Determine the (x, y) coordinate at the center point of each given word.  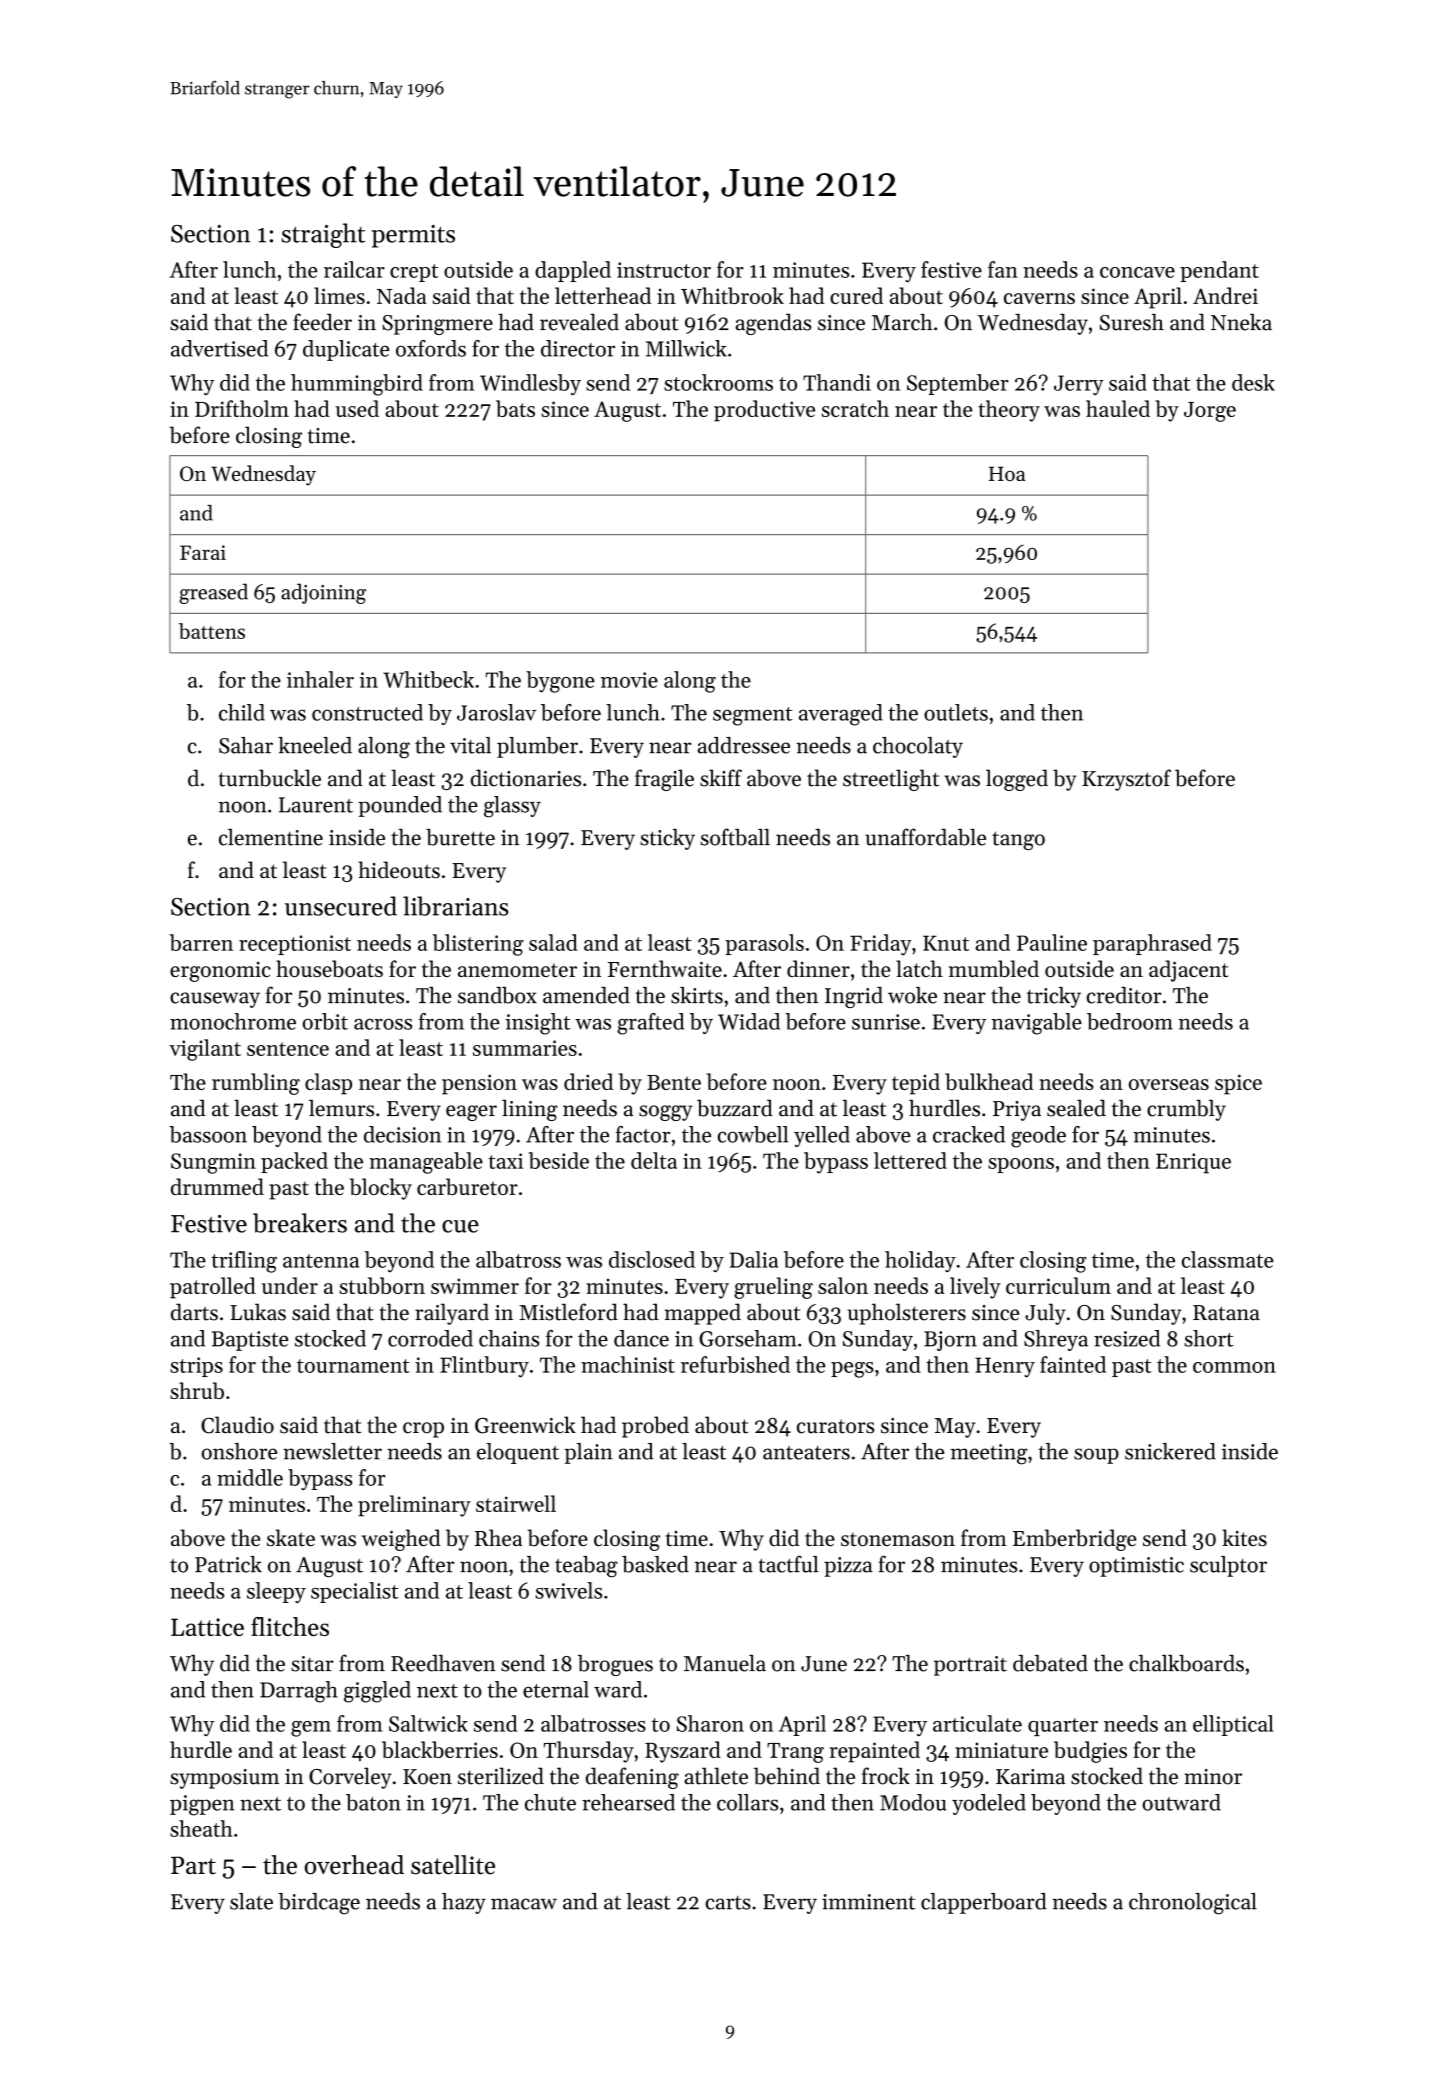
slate (251, 1901)
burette (460, 837)
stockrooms (718, 382)
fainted (1073, 1364)
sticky (667, 839)
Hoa (1007, 473)
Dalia (754, 1259)
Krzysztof (1126, 780)
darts (194, 1312)
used (357, 408)
